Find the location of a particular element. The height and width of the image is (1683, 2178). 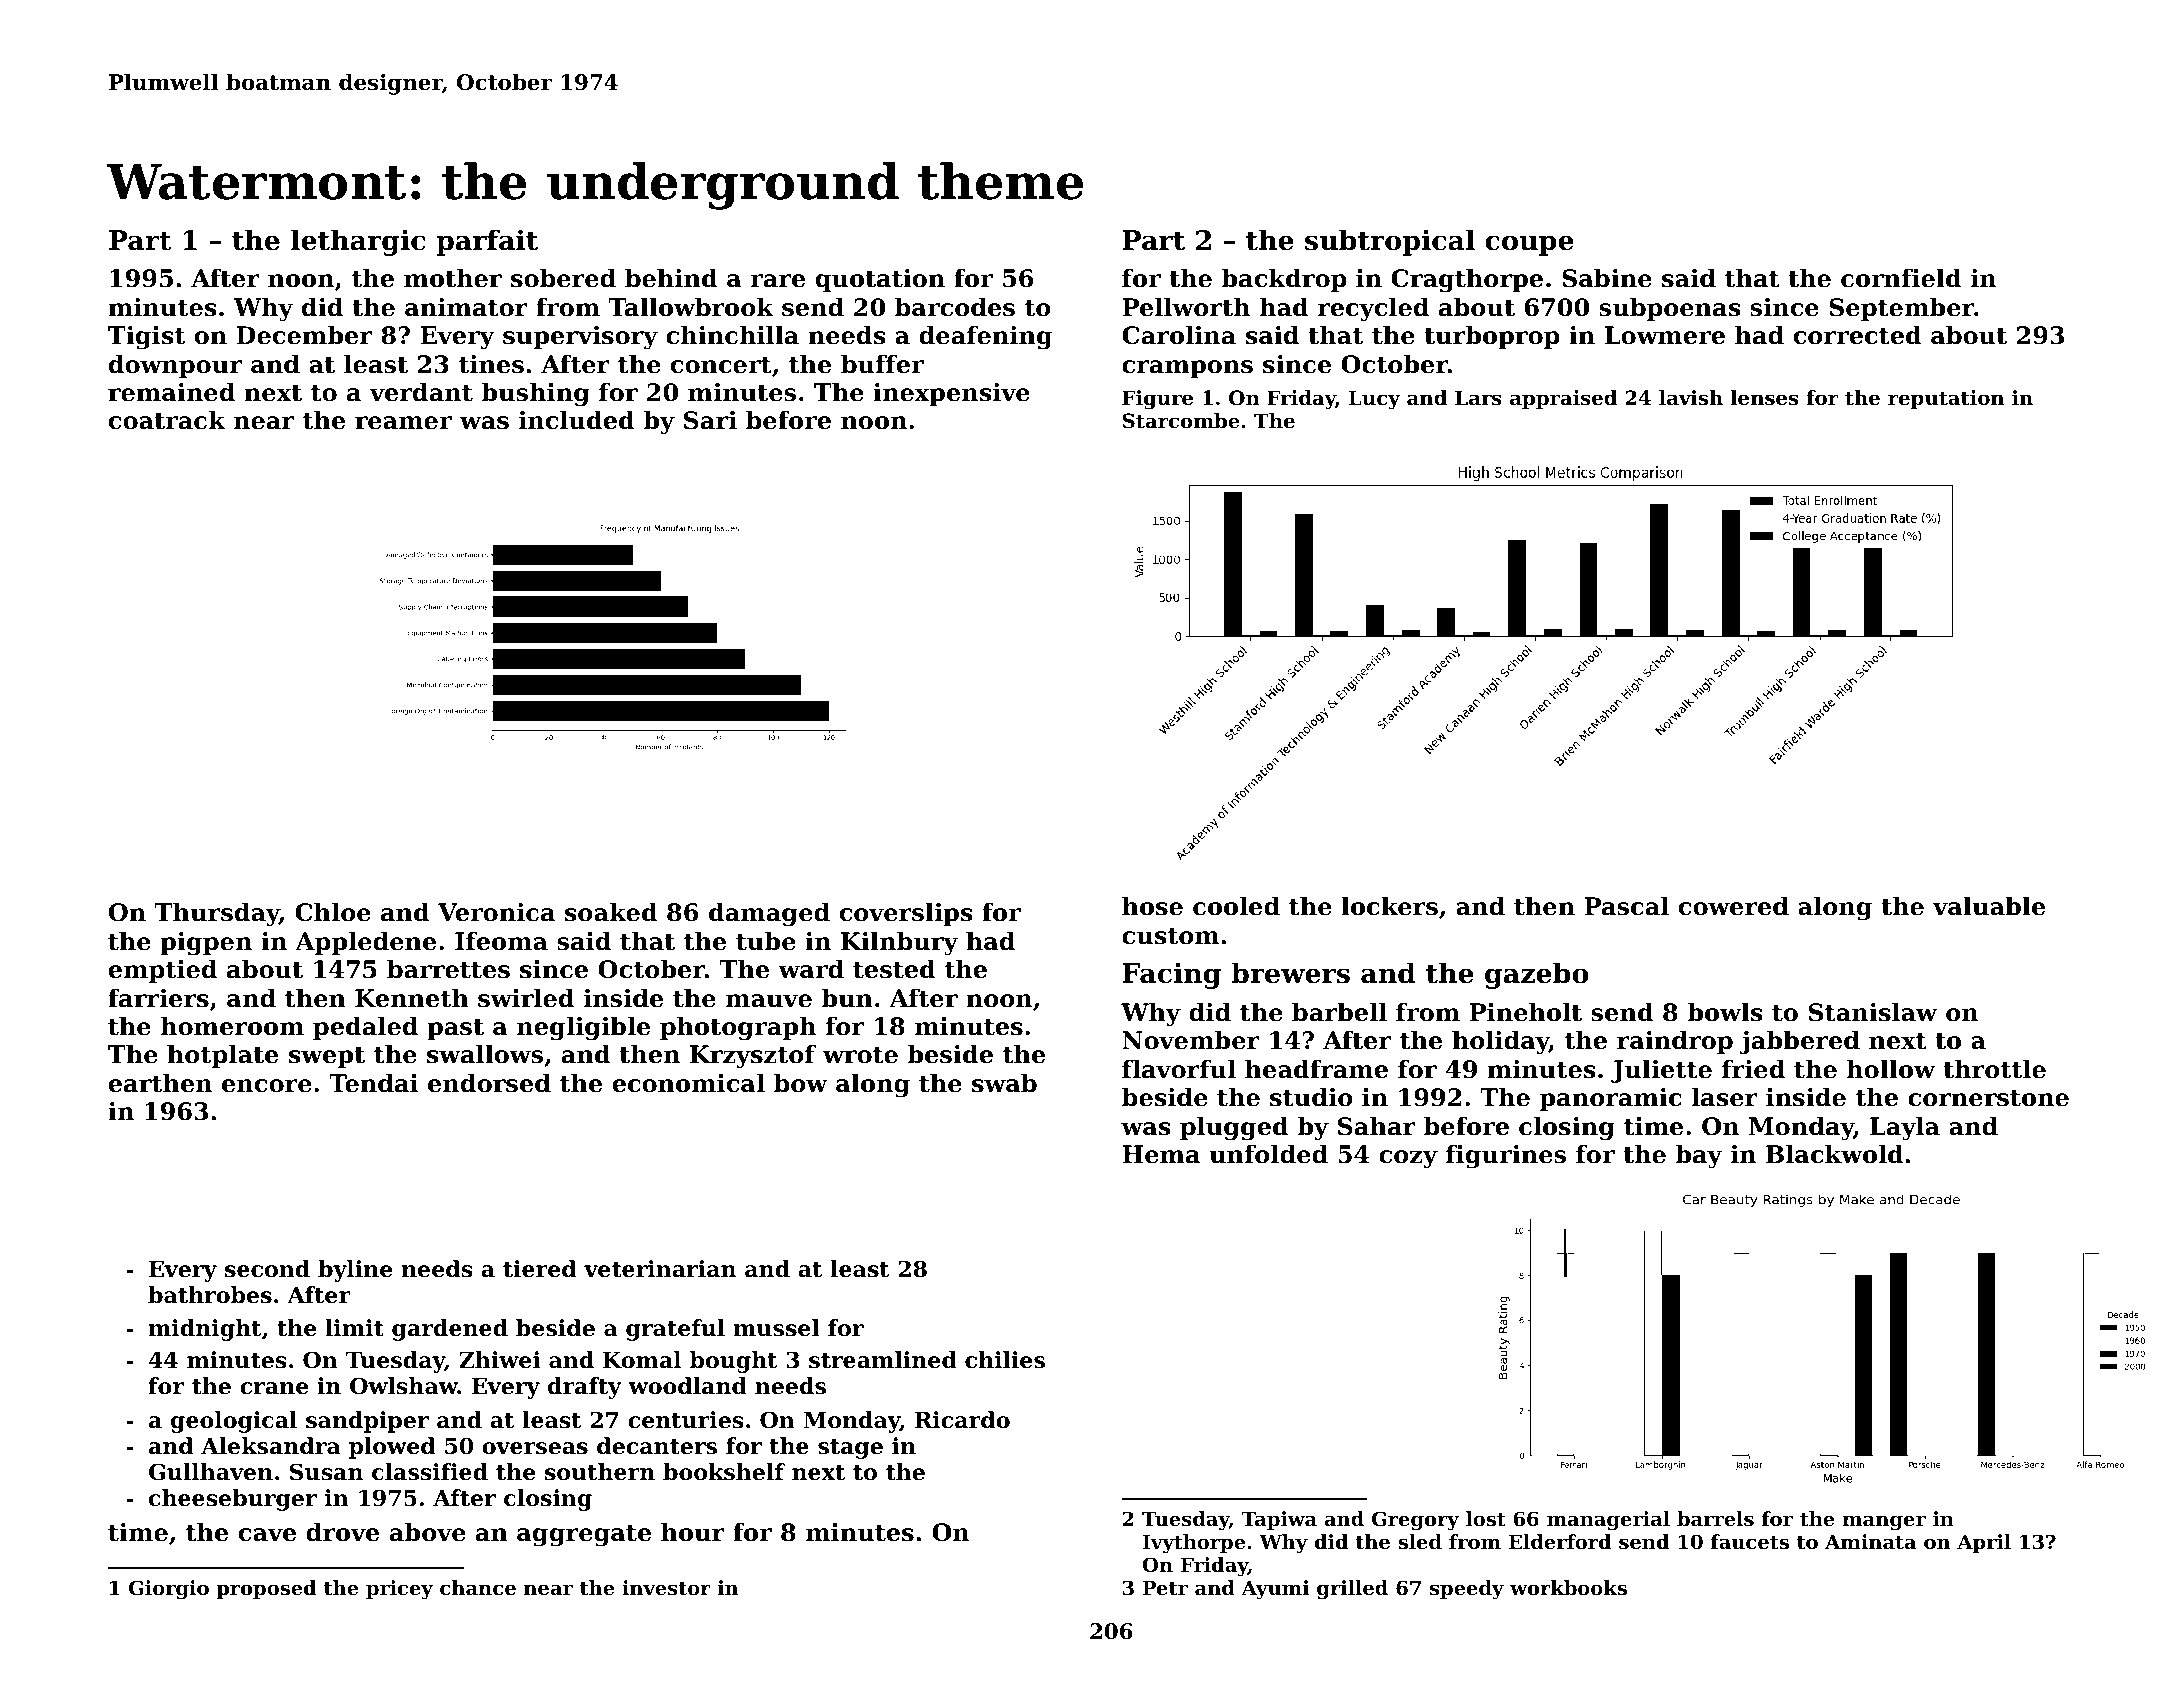

turboprop is located at coordinates (1492, 337).
